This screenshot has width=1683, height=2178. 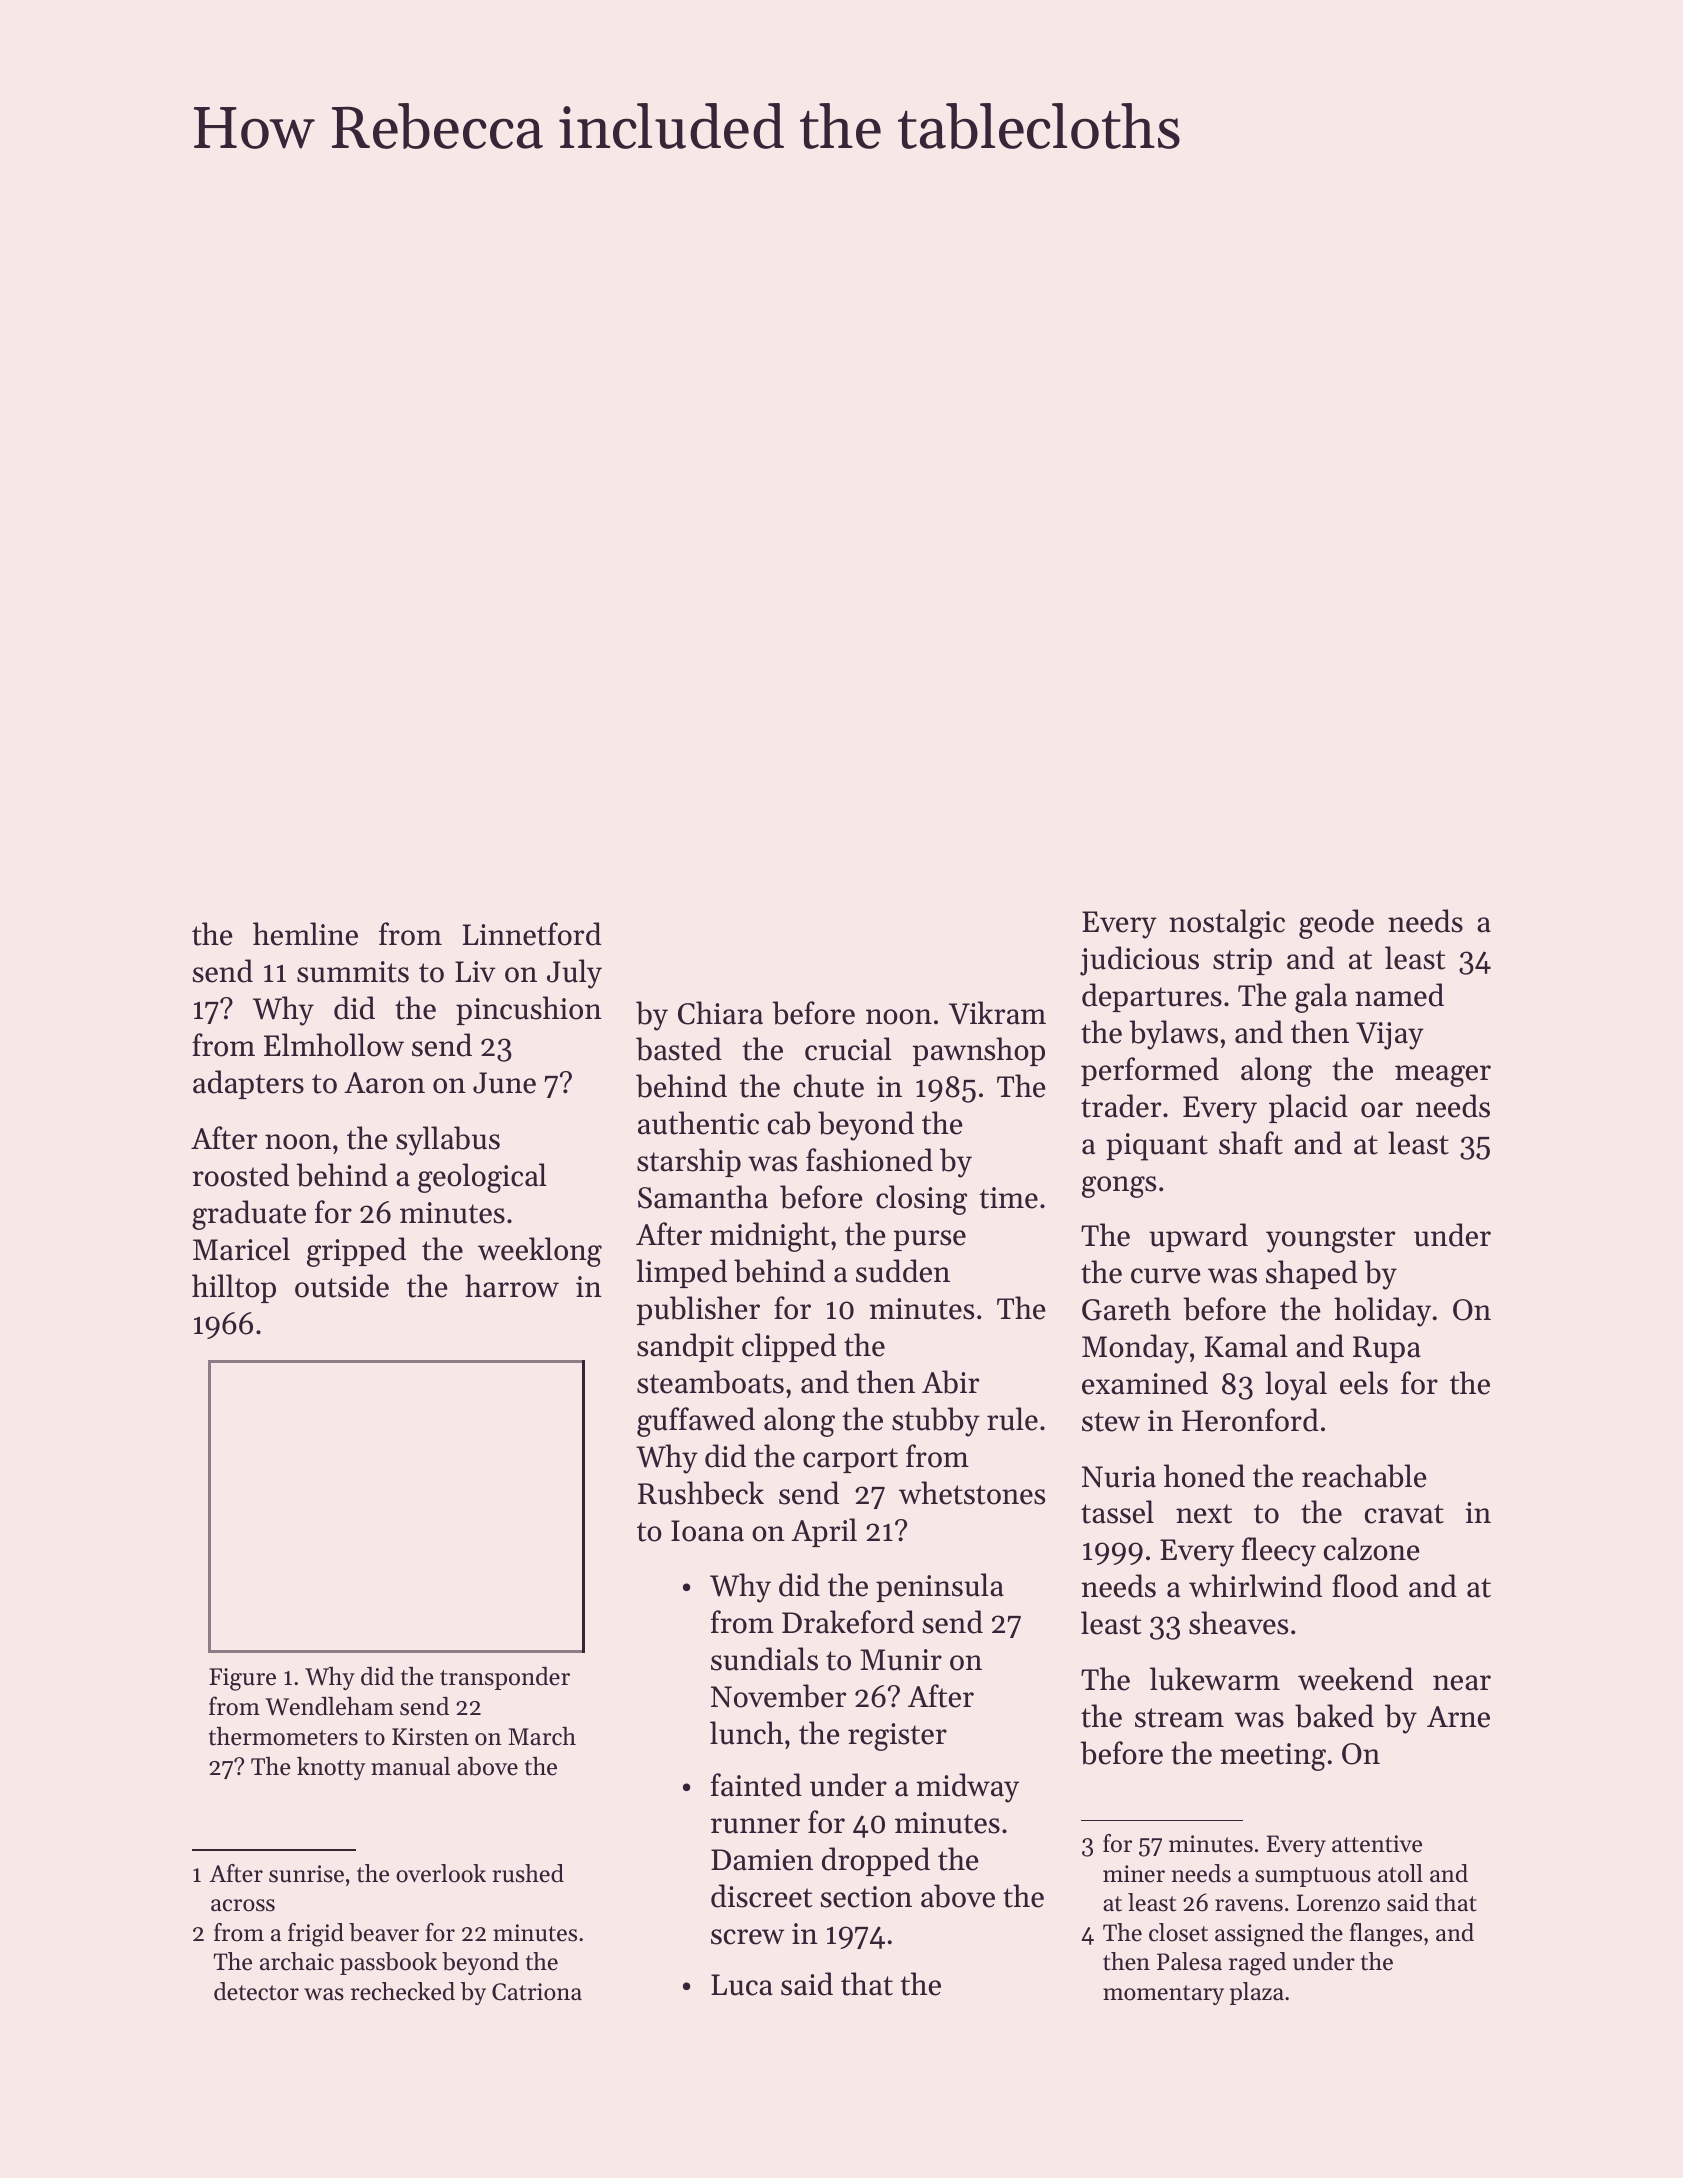 I want to click on overlook, so click(x=441, y=1873).
